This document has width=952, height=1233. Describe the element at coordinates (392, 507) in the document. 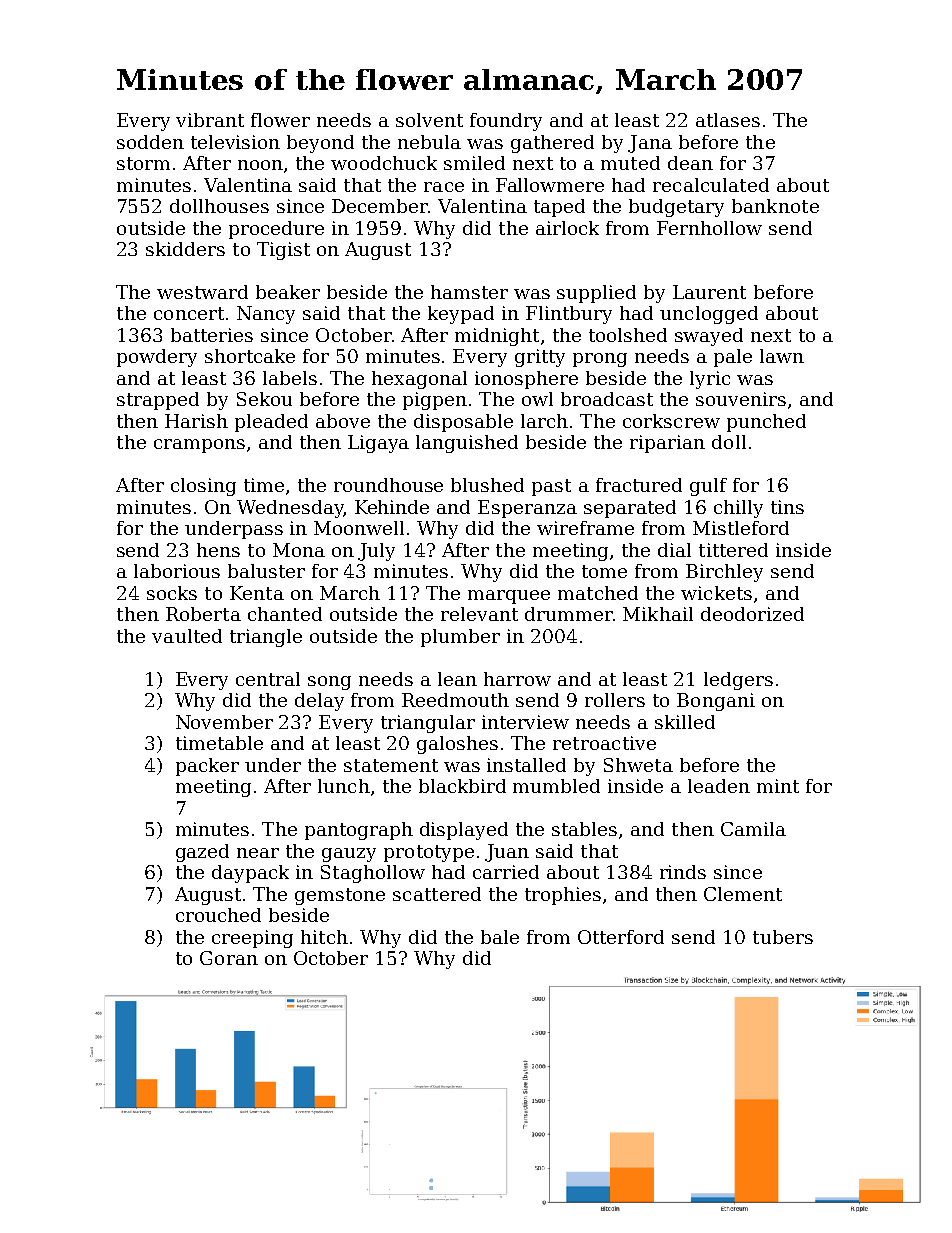

I see `Kehinde` at that location.
